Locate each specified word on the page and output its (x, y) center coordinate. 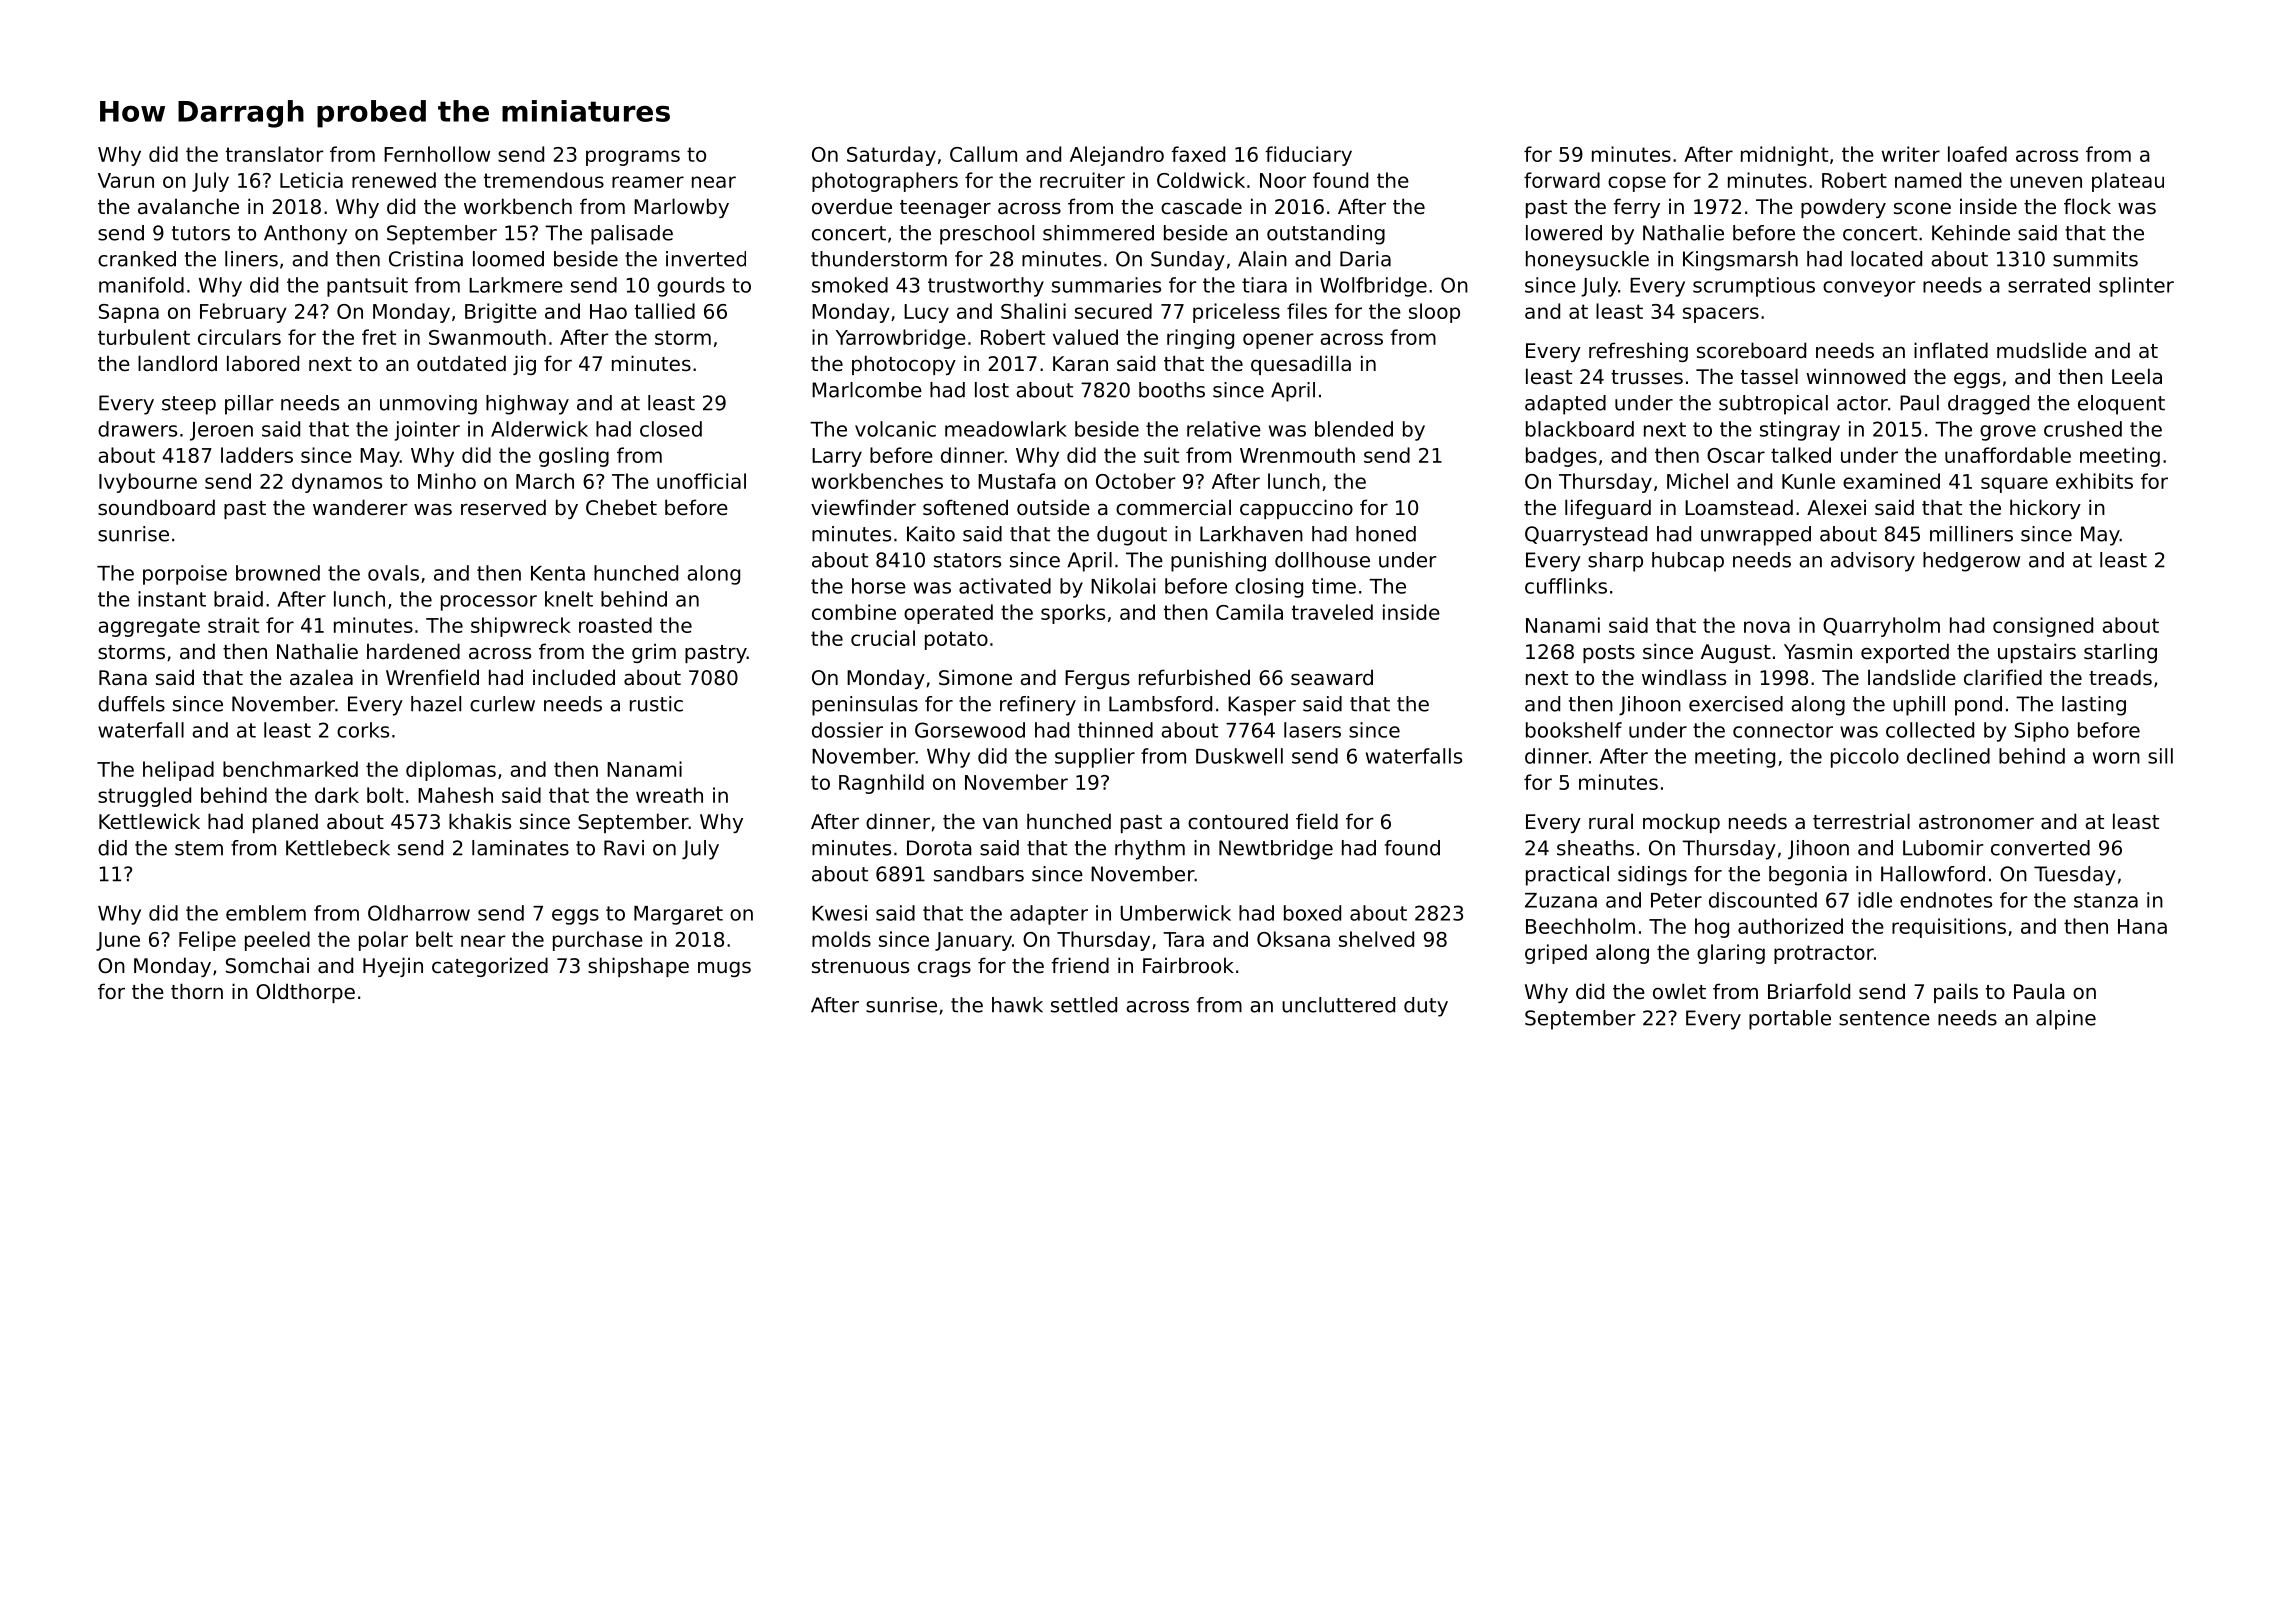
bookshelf (1574, 730)
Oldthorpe (305, 993)
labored (263, 363)
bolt (385, 795)
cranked (137, 259)
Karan (1080, 364)
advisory (1873, 562)
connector (1783, 730)
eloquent (2121, 405)
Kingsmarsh (1740, 261)
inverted (706, 259)
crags (944, 969)
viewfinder (863, 507)
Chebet (621, 507)
